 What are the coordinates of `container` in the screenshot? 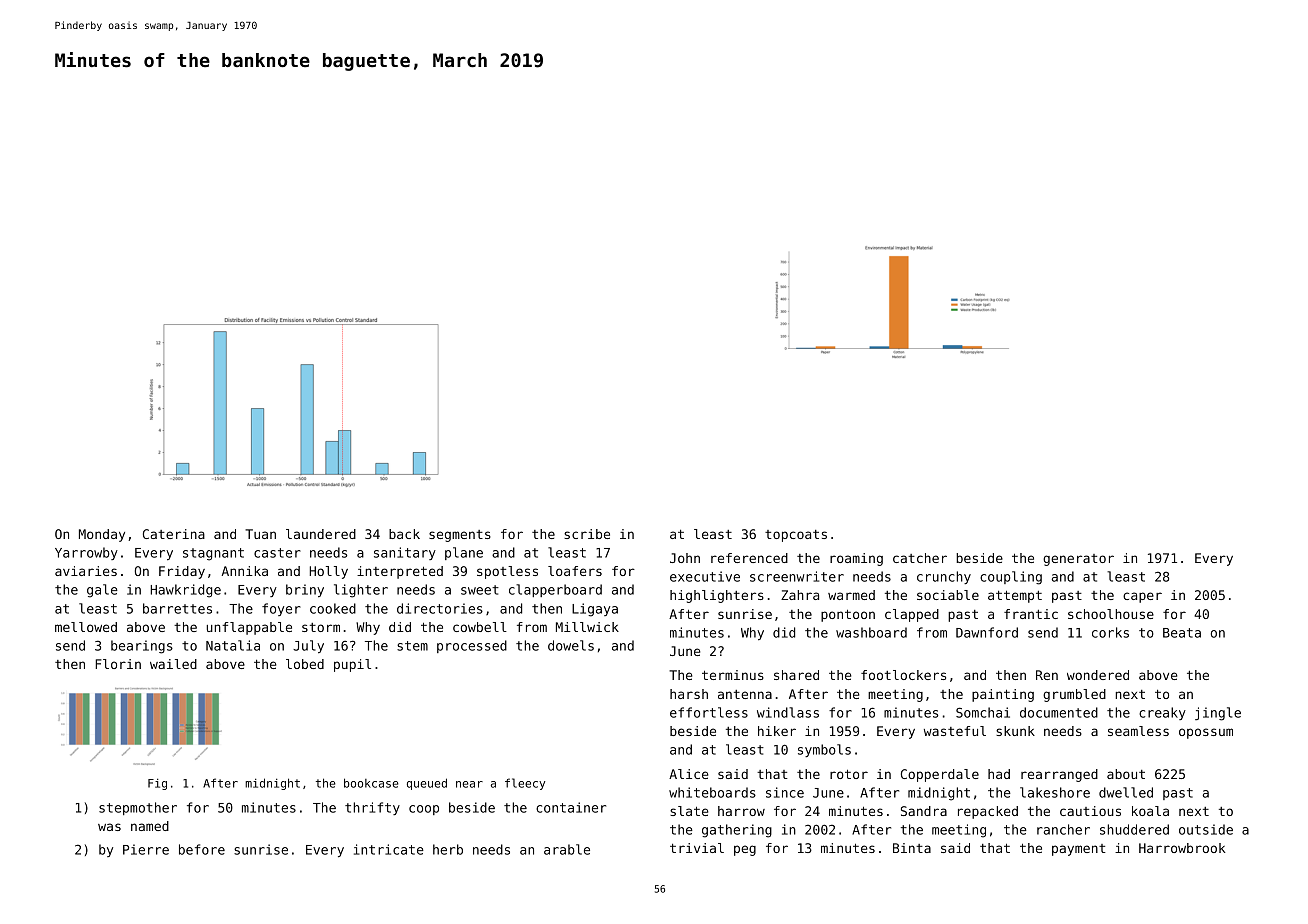 It's located at (571, 807).
